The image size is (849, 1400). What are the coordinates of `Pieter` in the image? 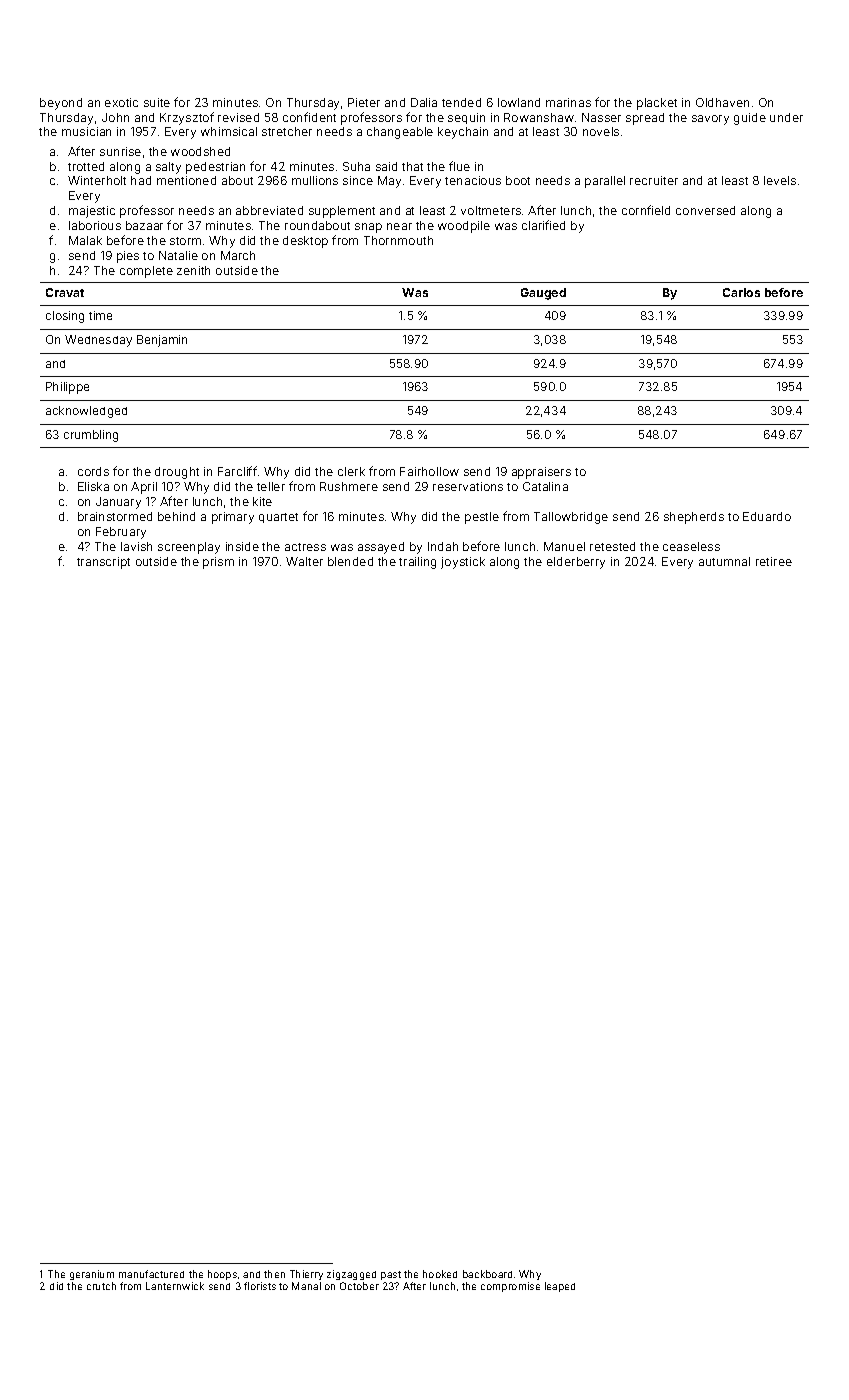 It's located at (364, 102).
